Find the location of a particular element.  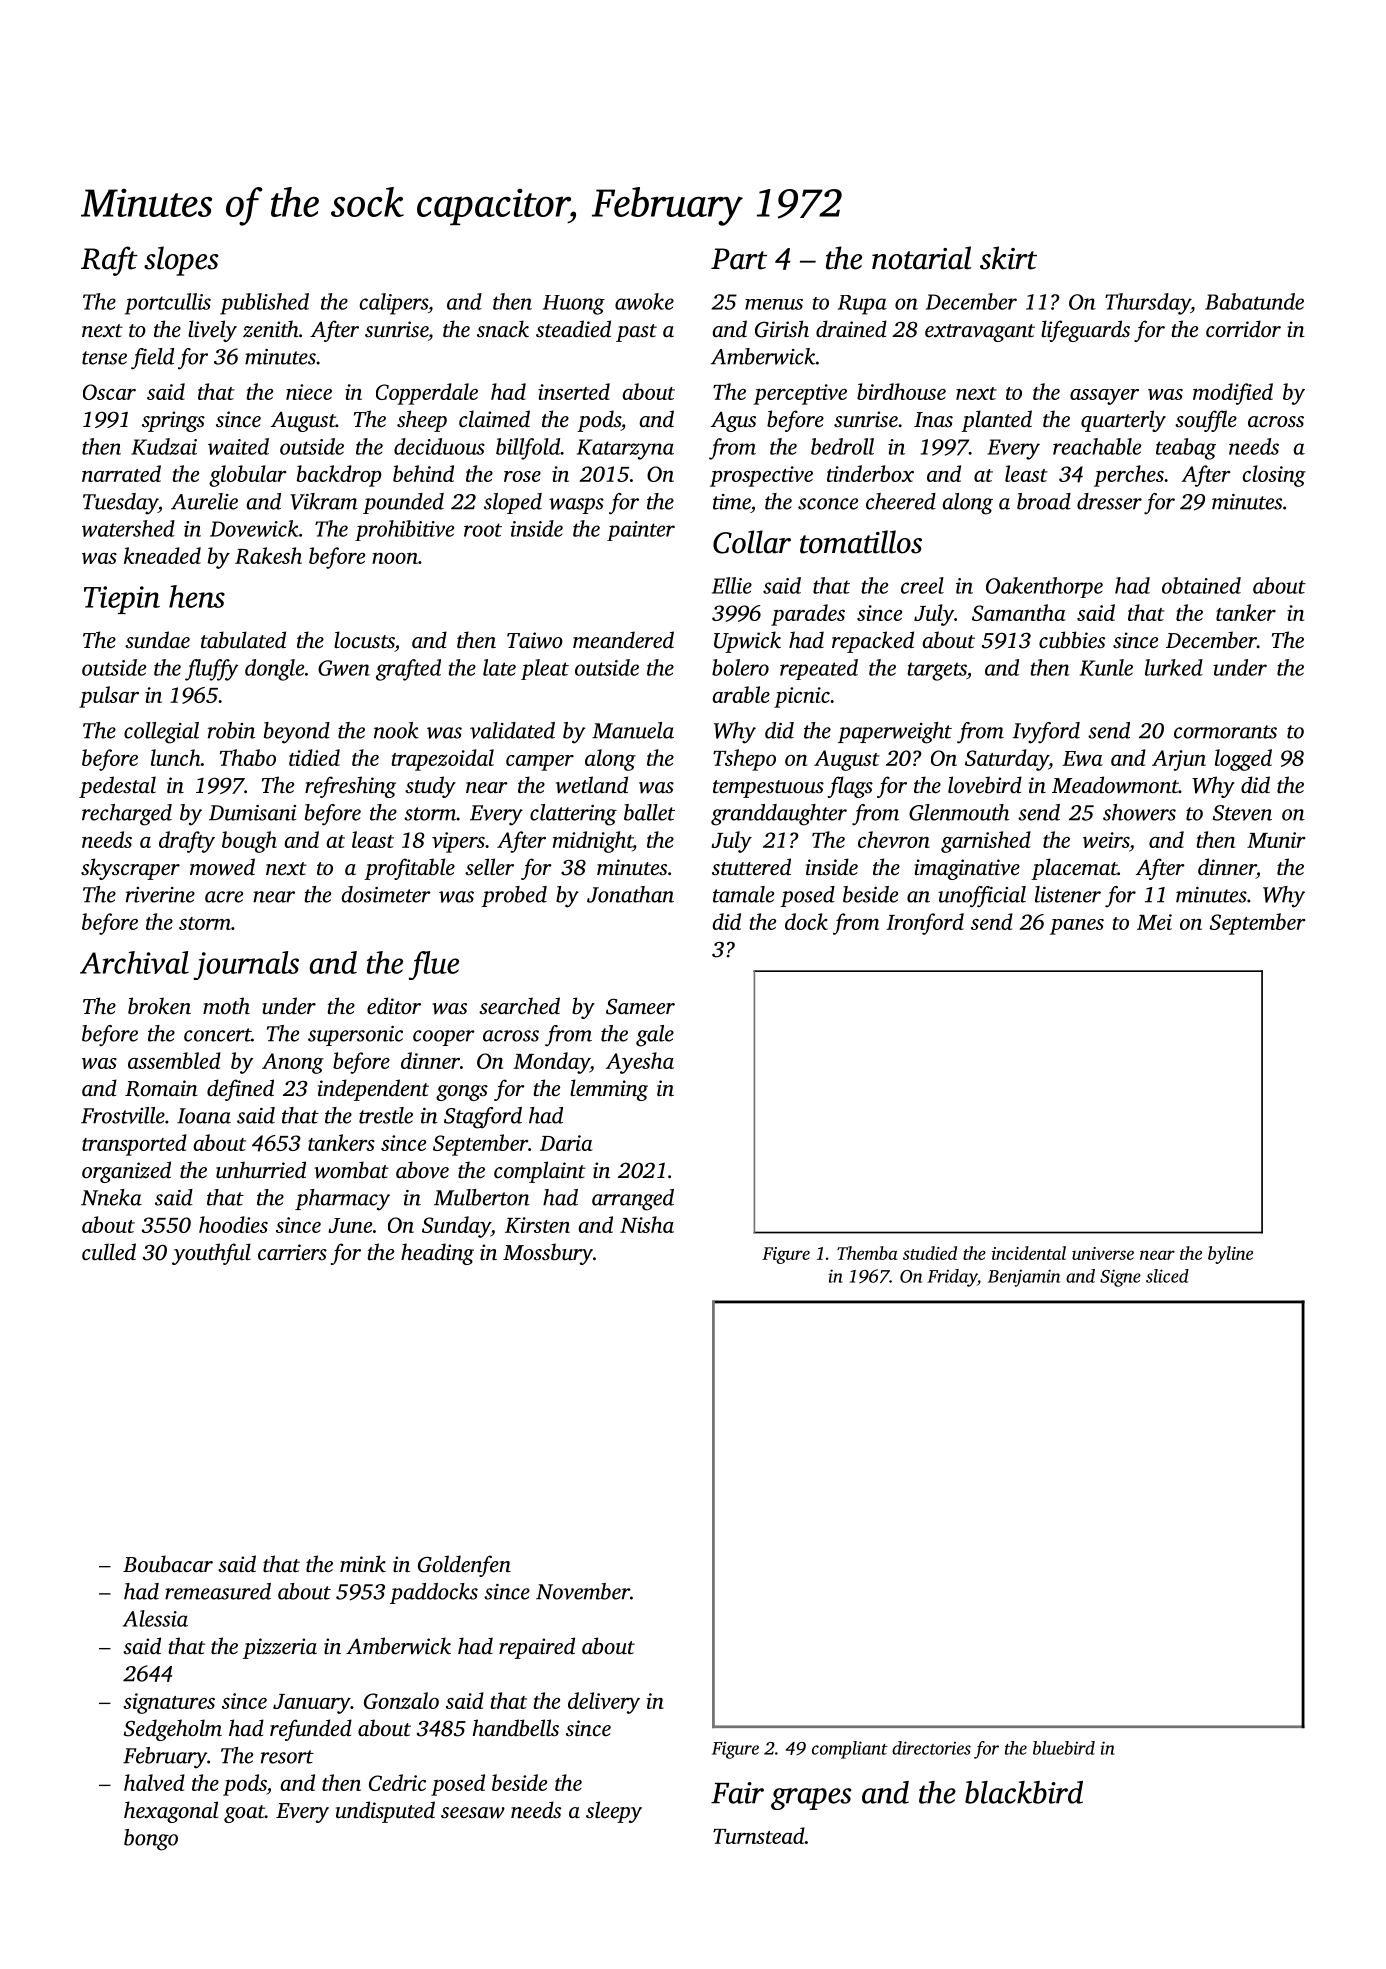

slopes is located at coordinates (181, 261).
